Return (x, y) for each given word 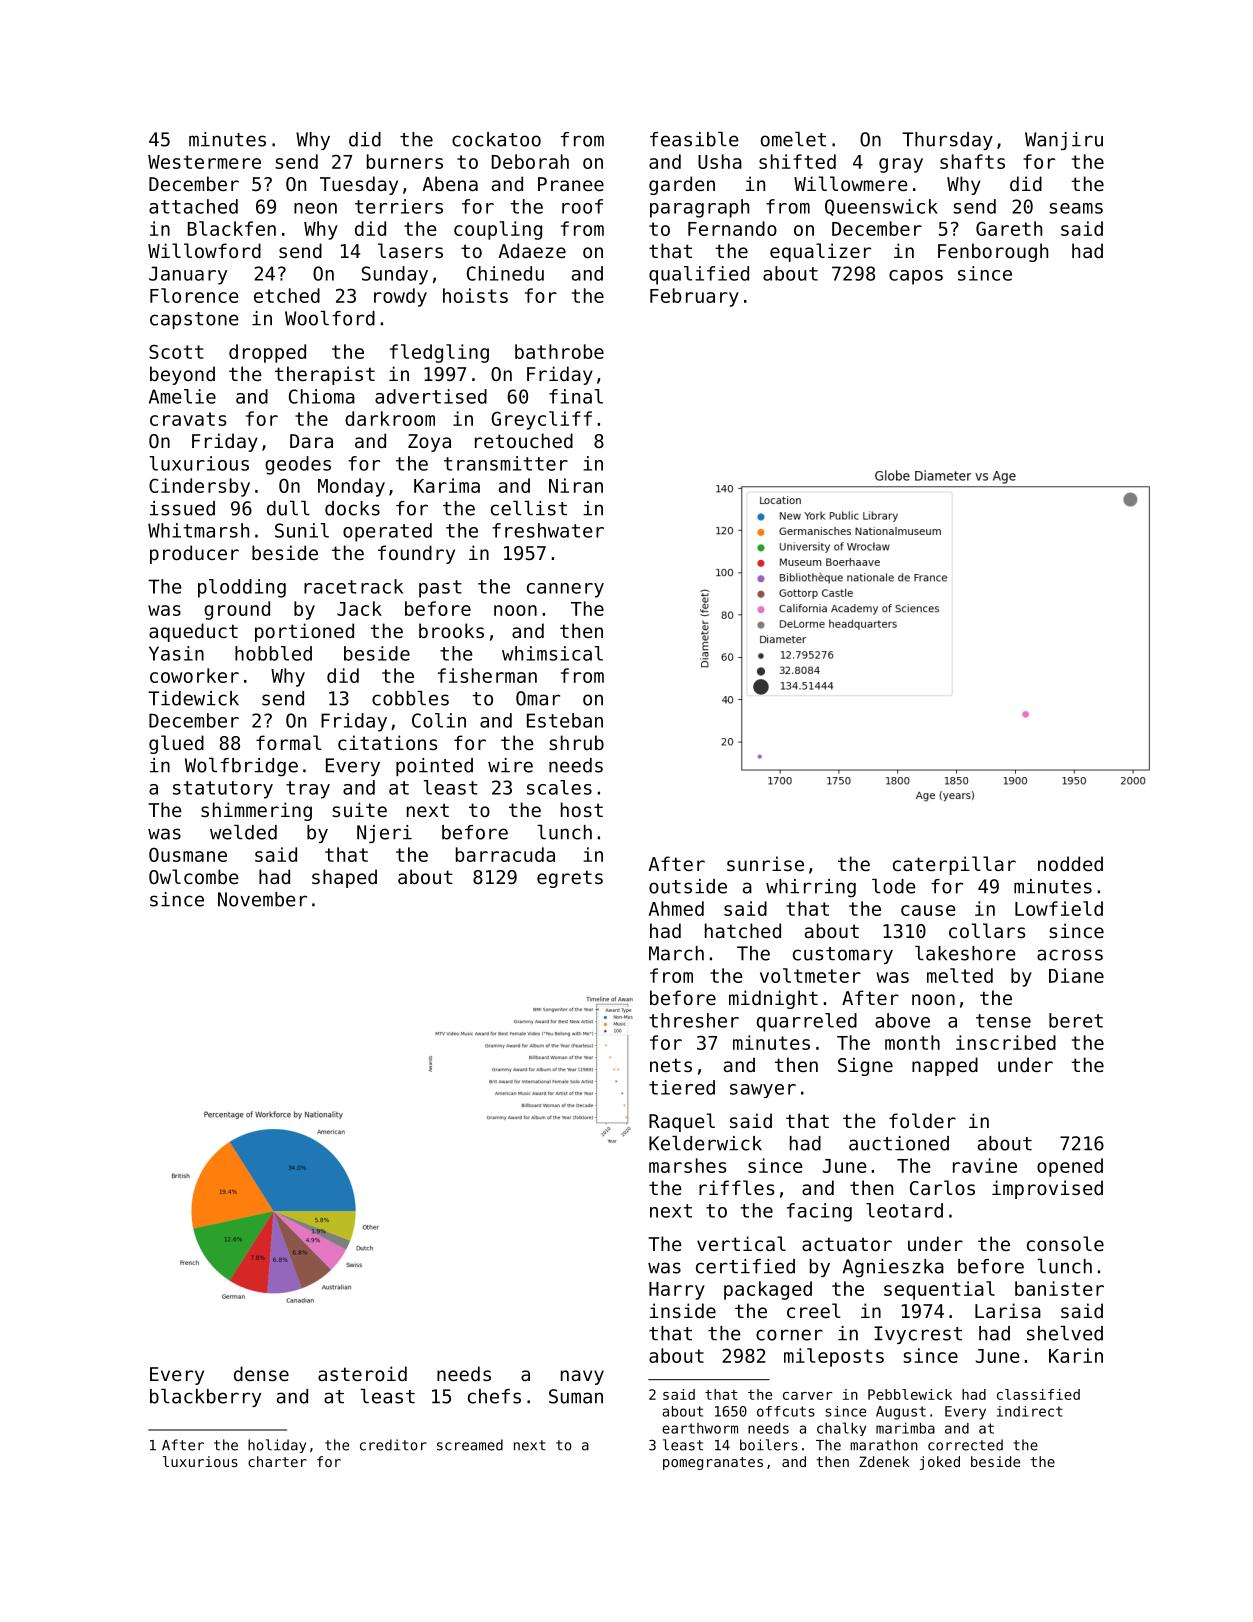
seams (1076, 208)
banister (1059, 1288)
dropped (267, 353)
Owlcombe (194, 876)
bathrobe (559, 351)
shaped (344, 878)
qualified (699, 275)
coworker (194, 675)
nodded (1070, 863)
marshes (687, 1165)
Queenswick (881, 207)
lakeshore (965, 953)
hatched (743, 930)
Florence (194, 295)
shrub (576, 742)
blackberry (205, 1398)
